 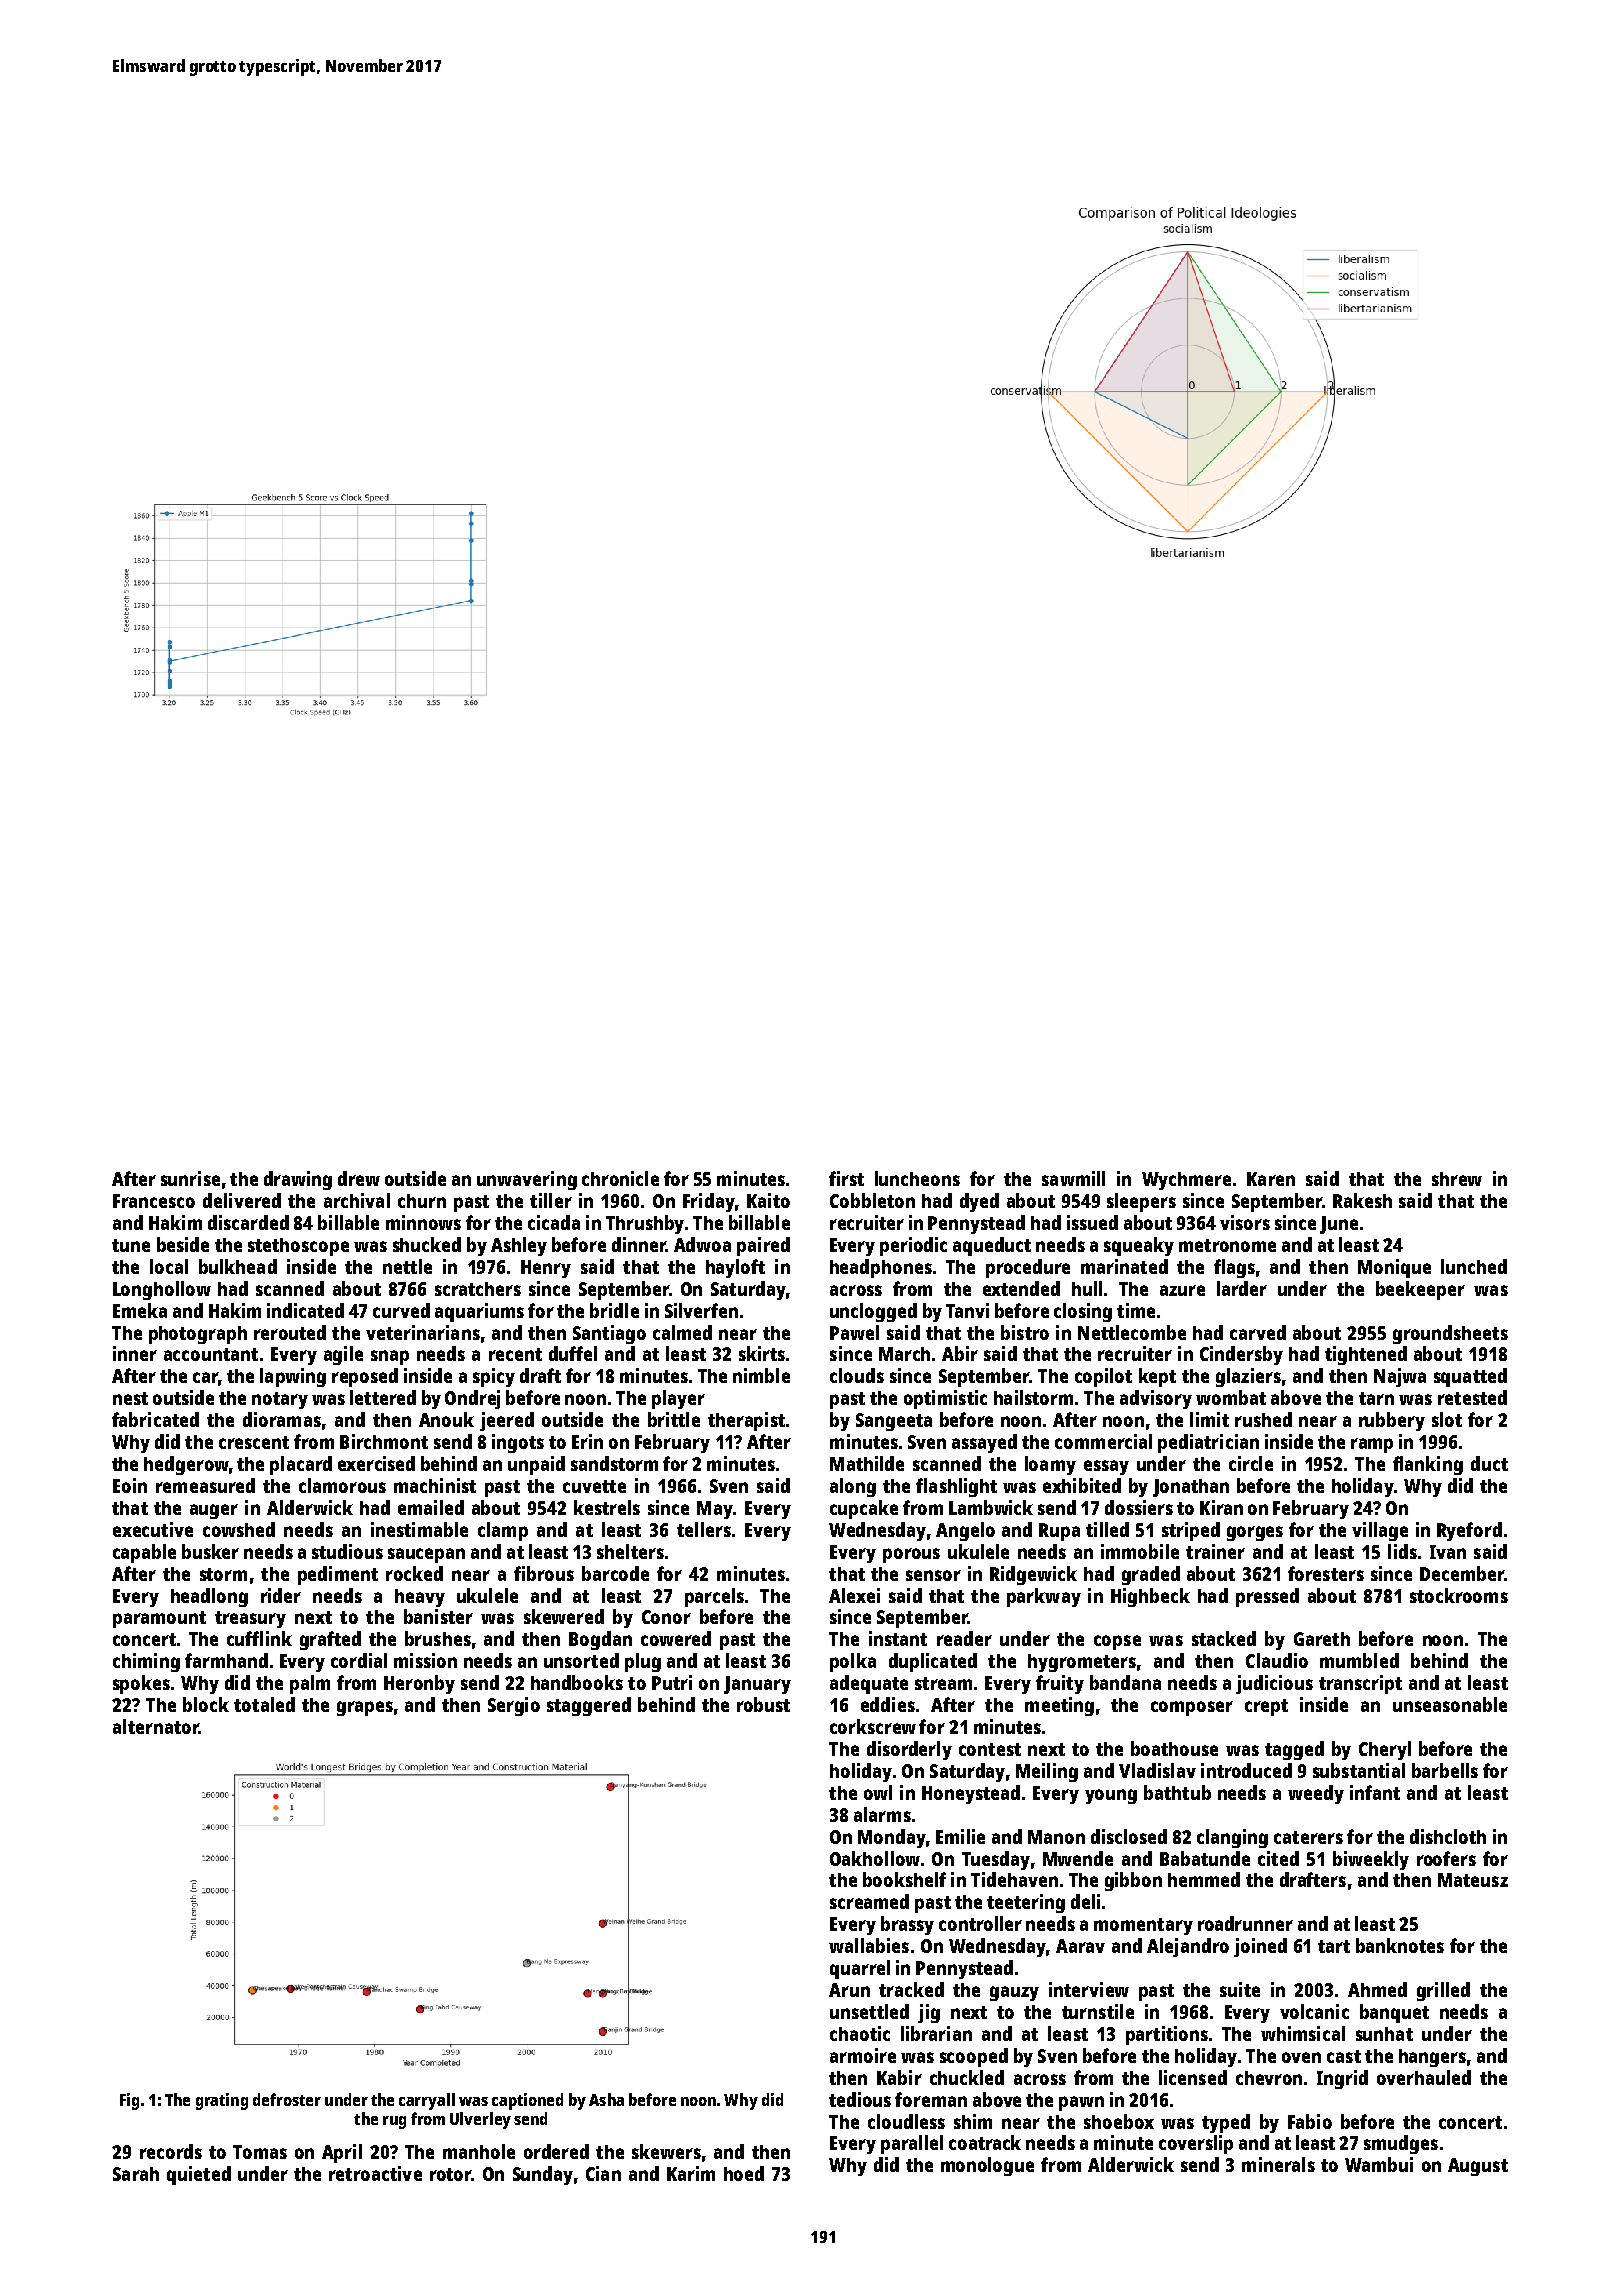 What do you see at coordinates (744, 2173) in the screenshot?
I see `hoed` at bounding box center [744, 2173].
